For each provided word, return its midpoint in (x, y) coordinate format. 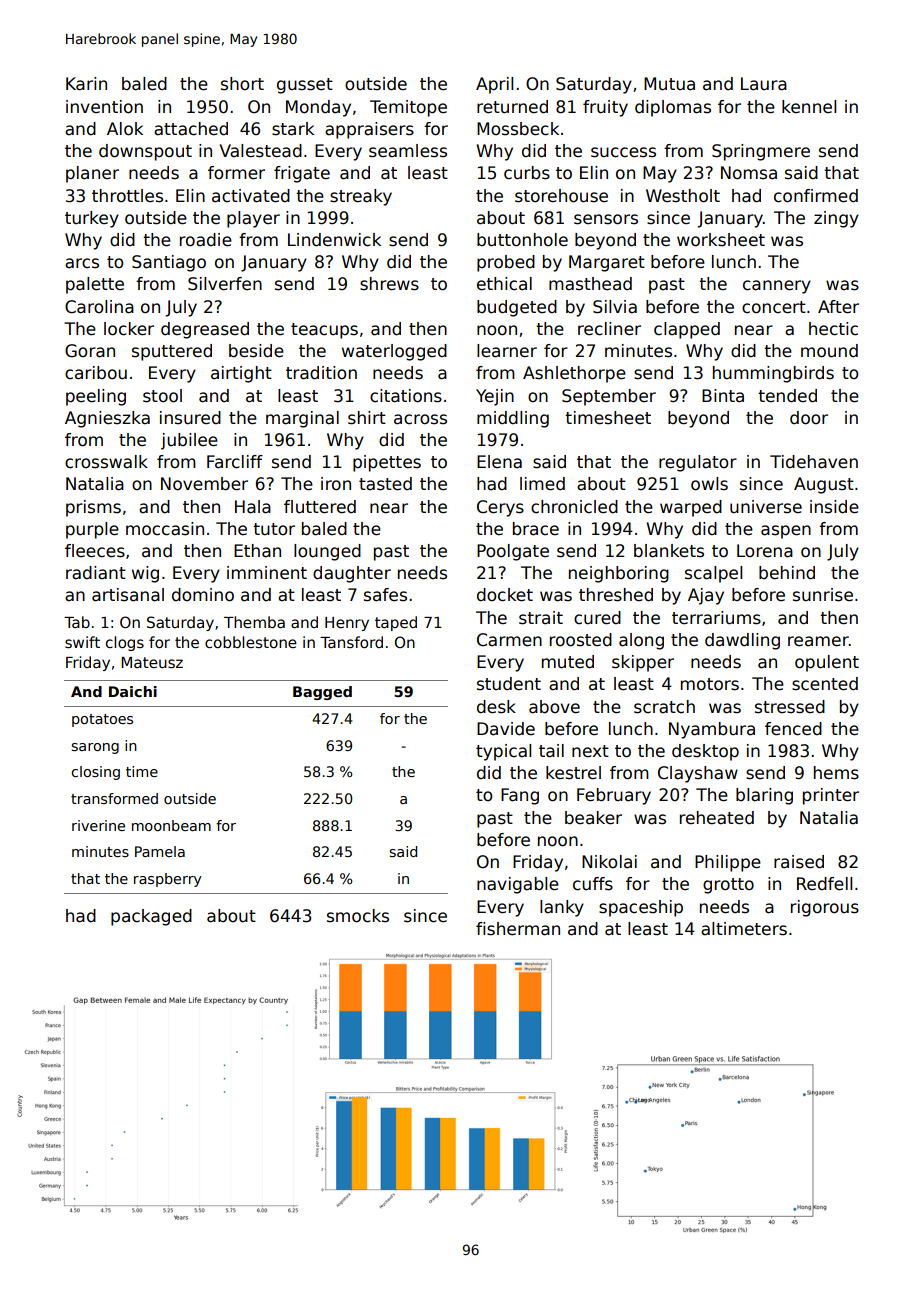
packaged (151, 917)
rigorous (825, 908)
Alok (125, 129)
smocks (358, 916)
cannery (777, 287)
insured (190, 418)
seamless (408, 151)
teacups (324, 331)
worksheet (721, 240)
